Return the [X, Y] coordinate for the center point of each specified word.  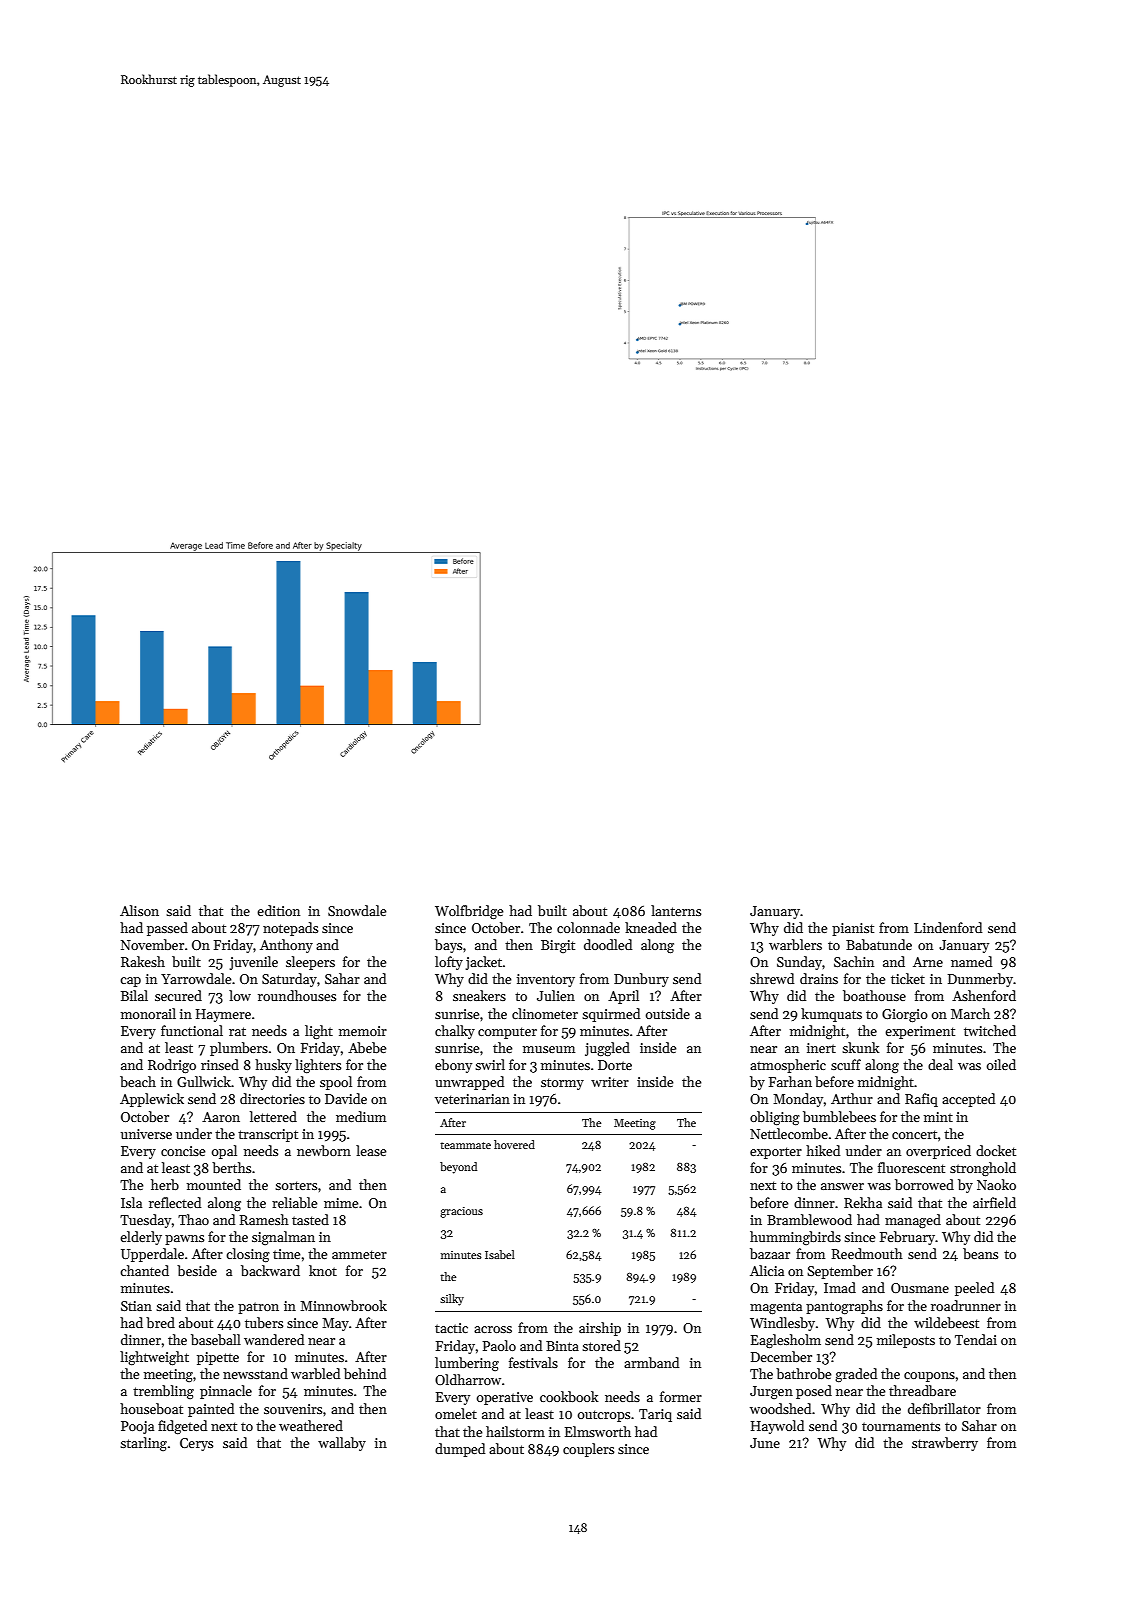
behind [365, 1373]
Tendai [976, 1339]
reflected [175, 1202]
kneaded [651, 927]
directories [272, 1098]
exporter [776, 1153]
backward [270, 1270]
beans [980, 1253]
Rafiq [921, 1100]
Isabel [500, 1254]
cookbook [569, 1396]
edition [278, 910]
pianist [853, 929]
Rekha [863, 1202]
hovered [514, 1144]
